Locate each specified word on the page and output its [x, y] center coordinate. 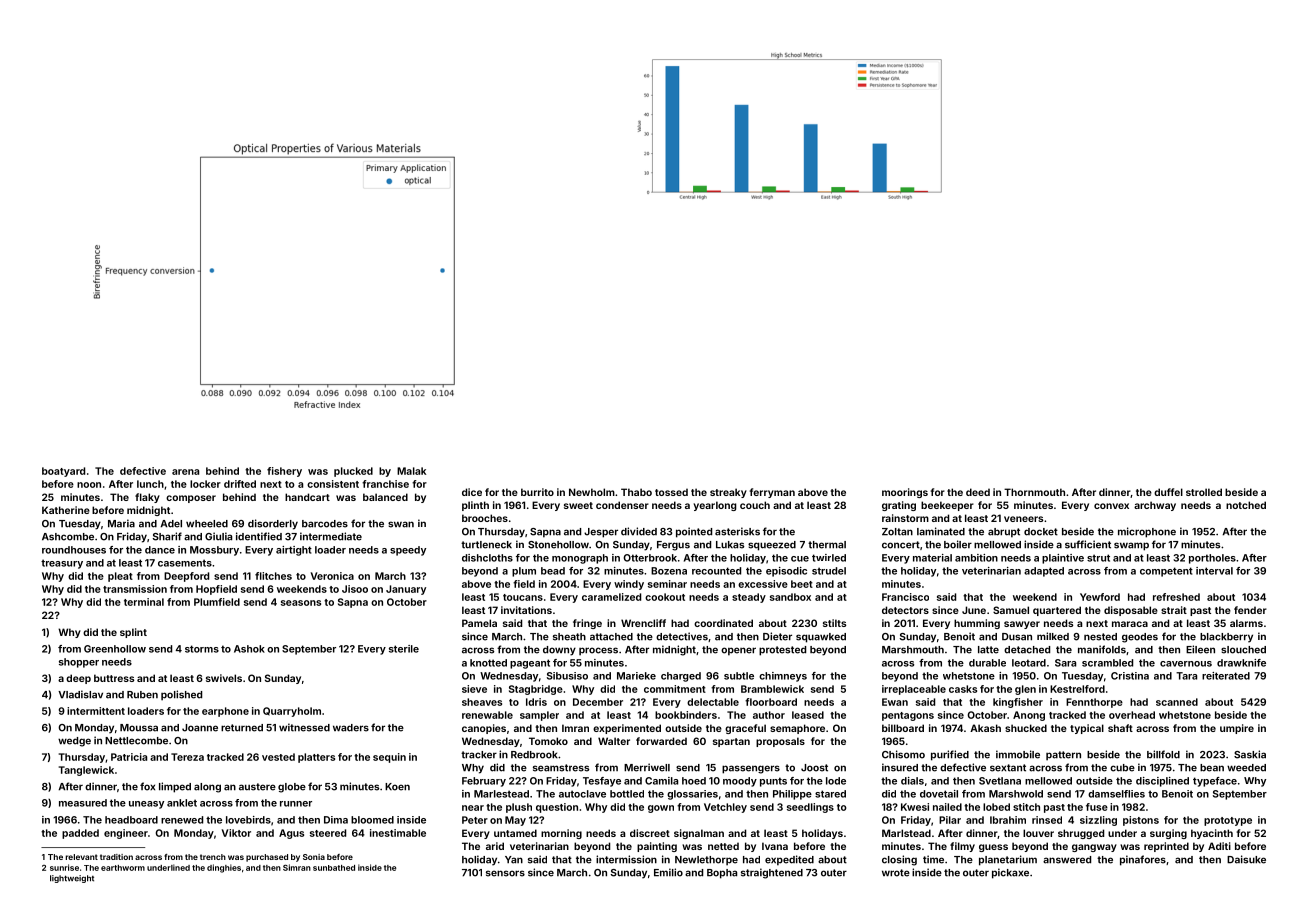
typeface [1215, 782]
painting [657, 847]
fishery [284, 472]
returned [242, 728]
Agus [291, 834]
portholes [1212, 559]
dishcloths [487, 558]
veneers [1023, 519]
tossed [671, 492]
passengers [751, 769]
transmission [135, 589]
